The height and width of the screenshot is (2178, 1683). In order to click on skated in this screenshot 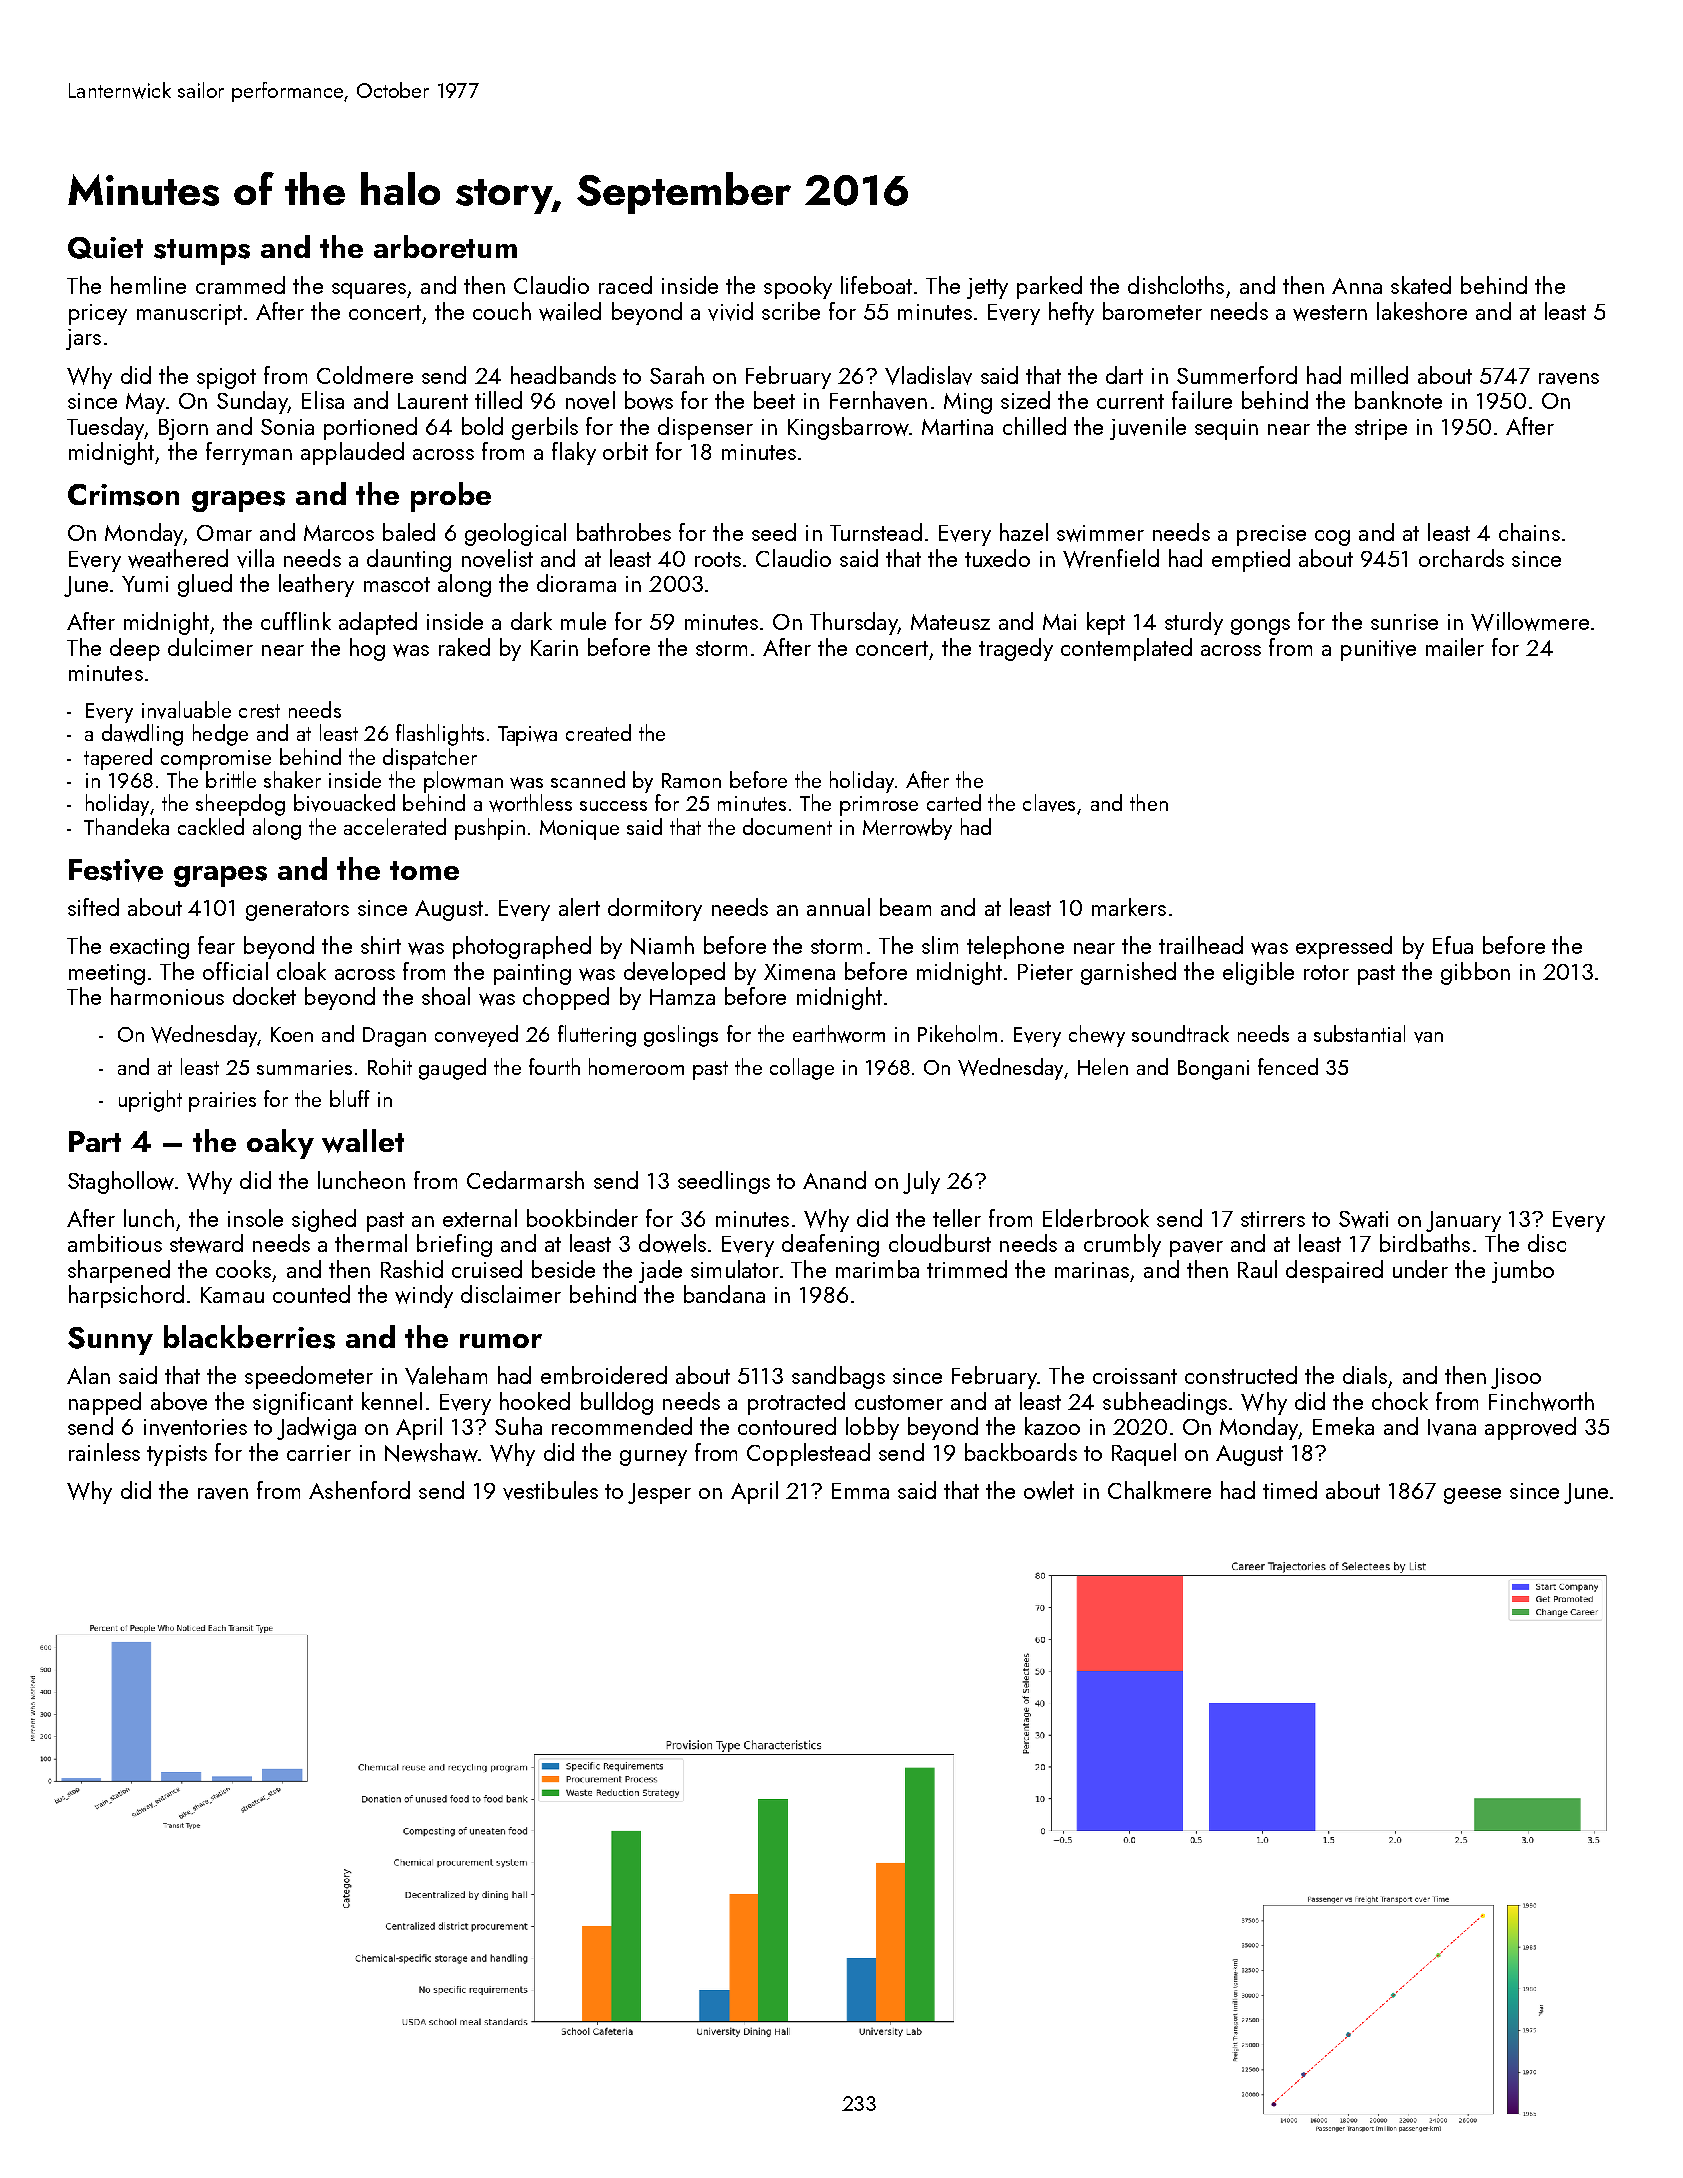, I will do `click(1421, 285)`.
